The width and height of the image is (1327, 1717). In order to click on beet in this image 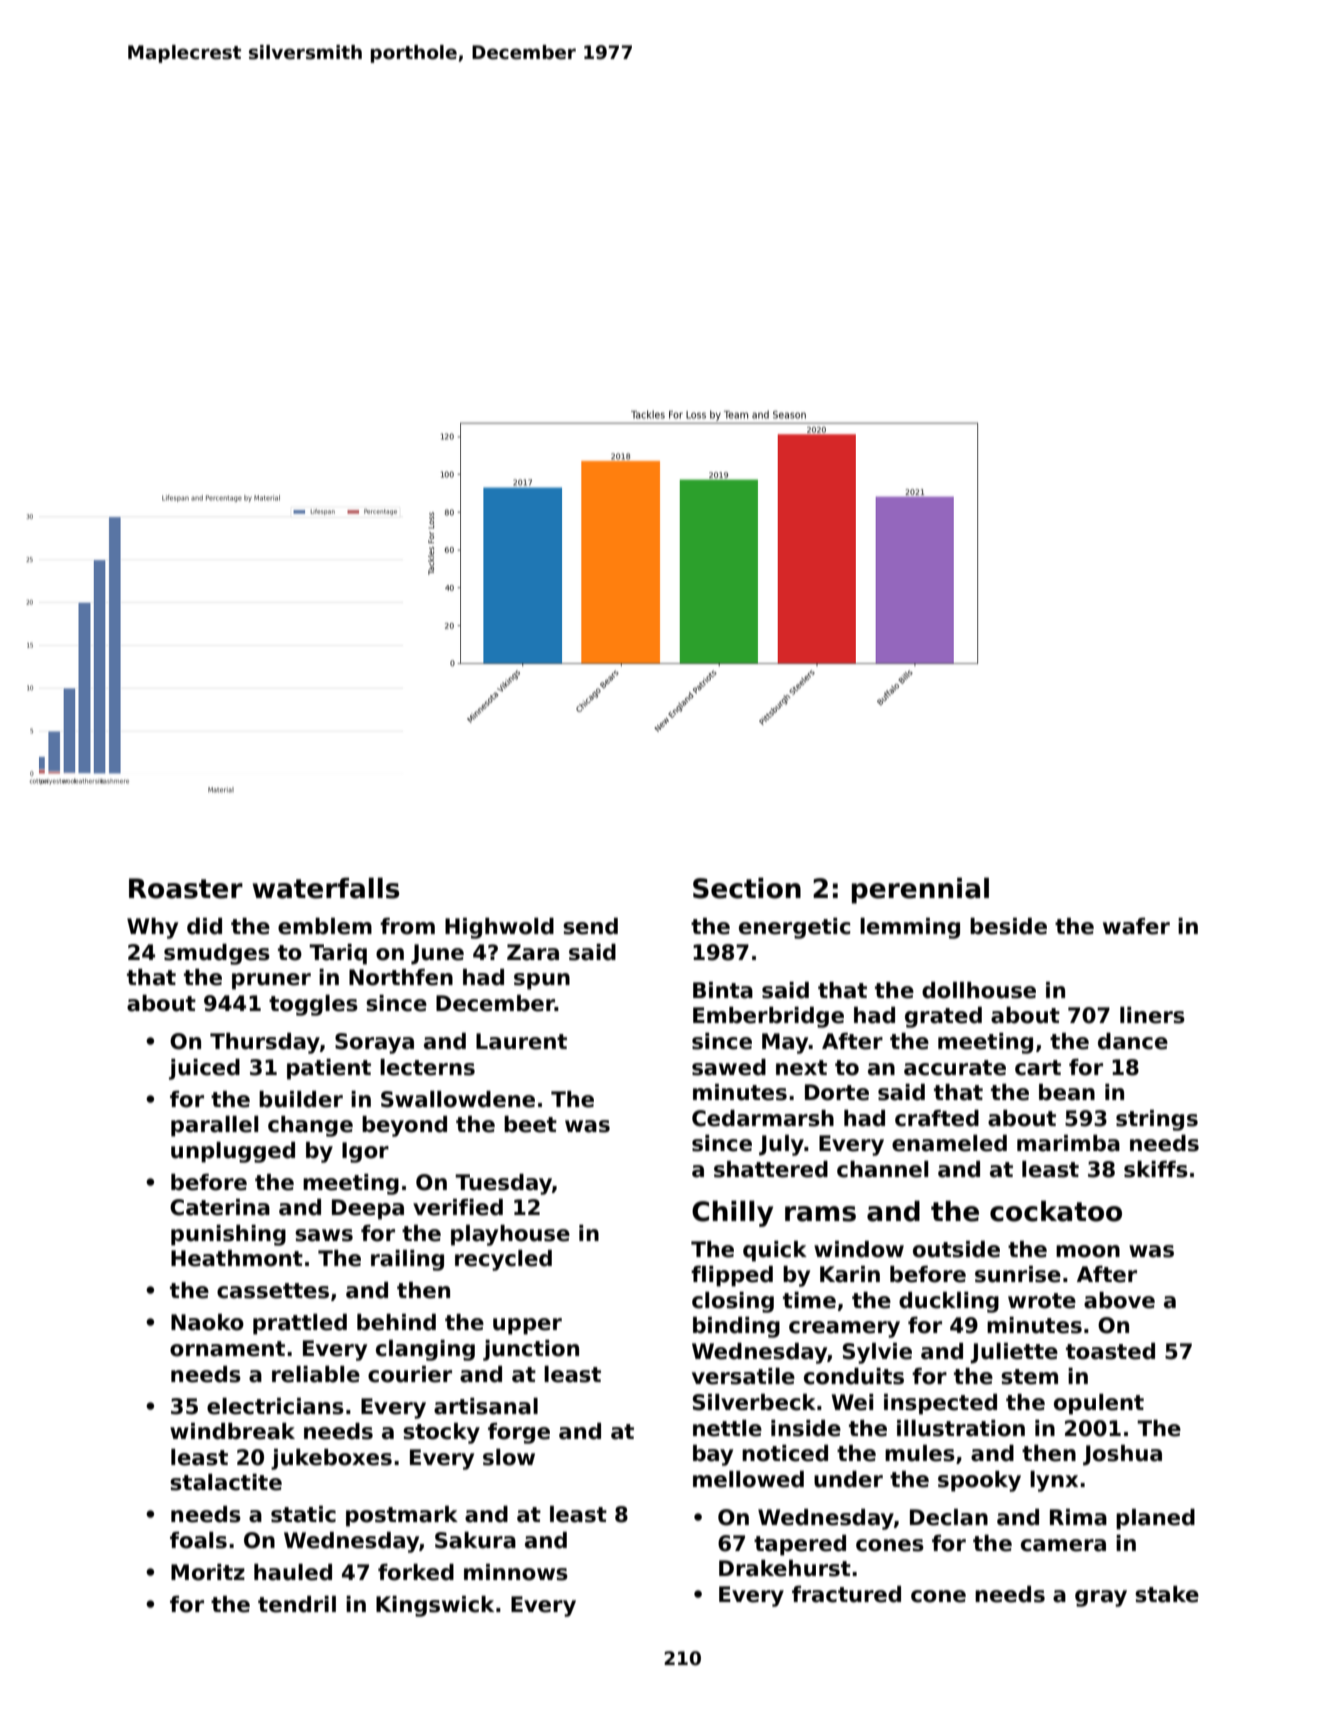, I will do `click(530, 1124)`.
